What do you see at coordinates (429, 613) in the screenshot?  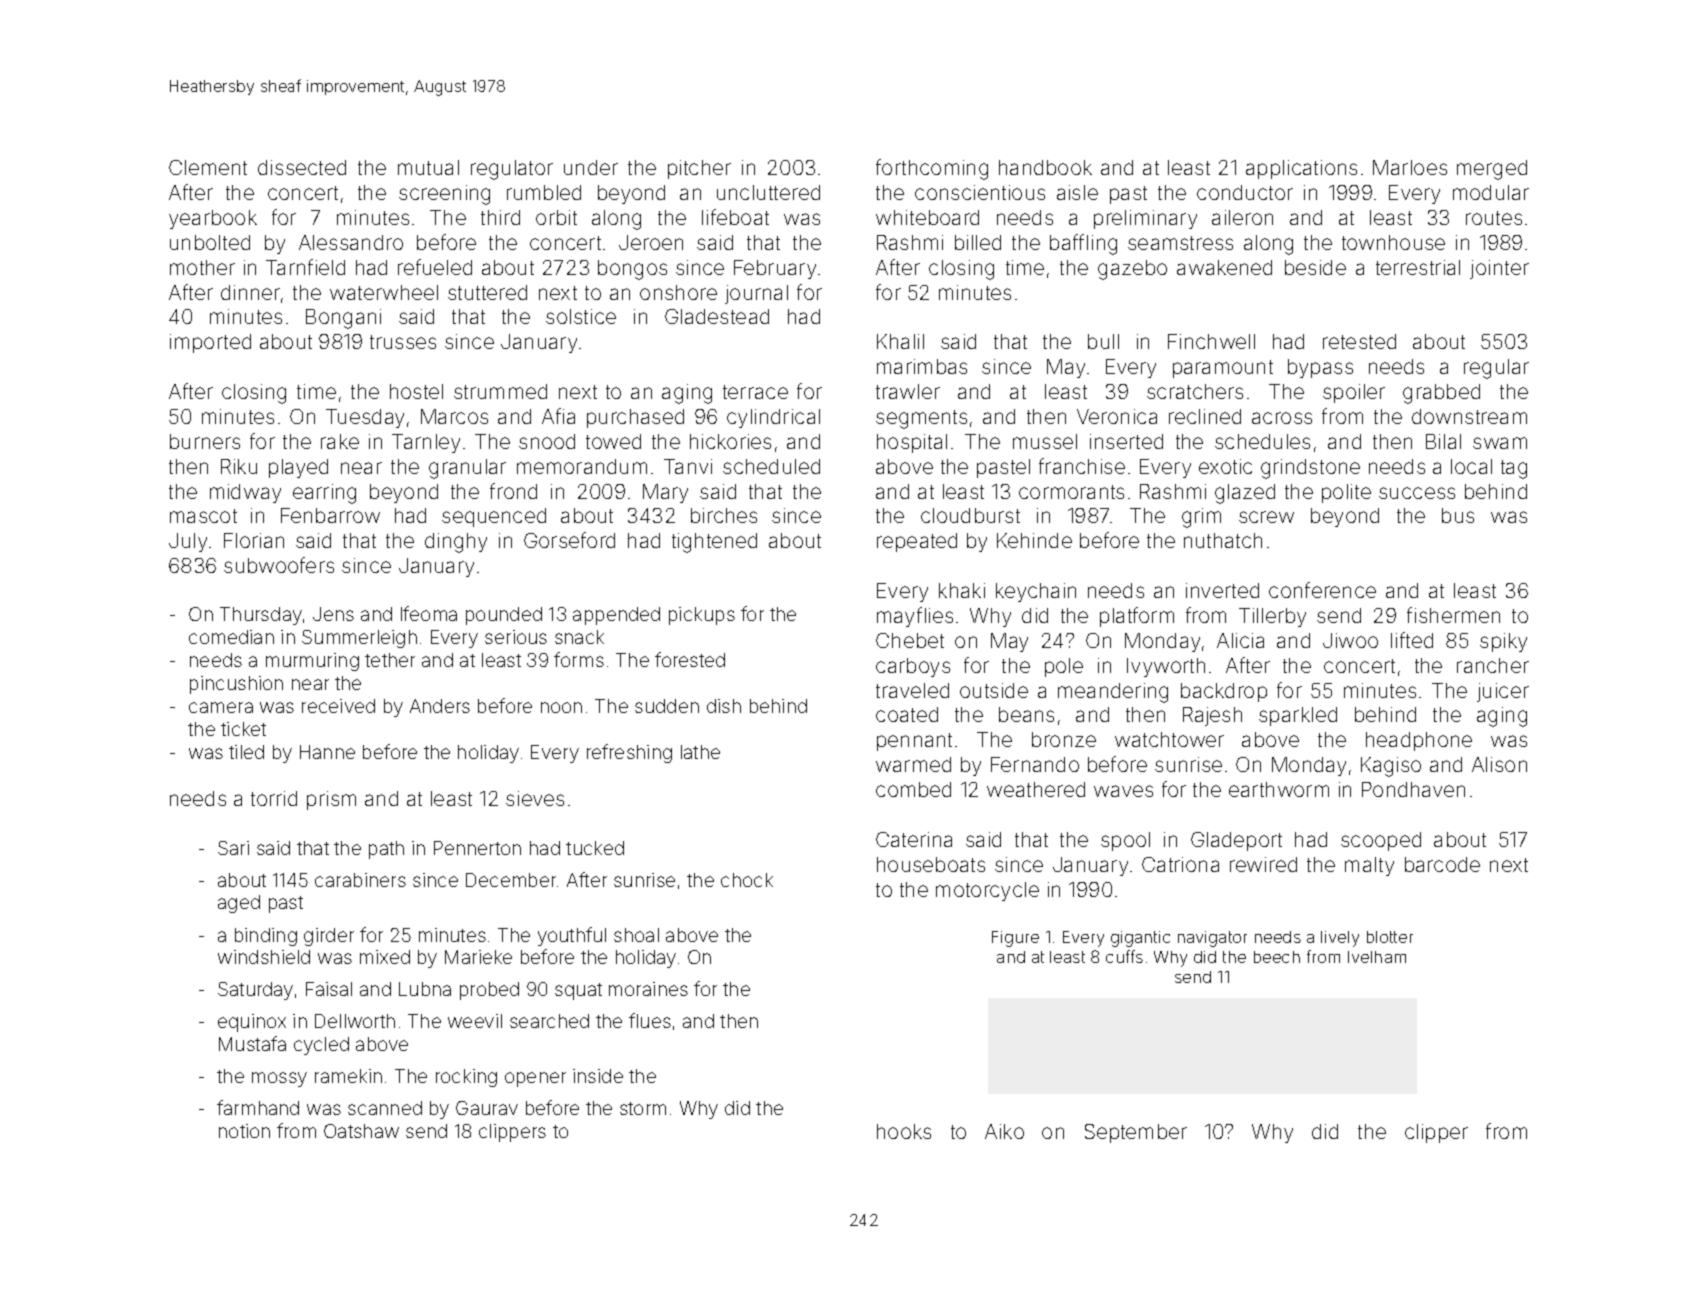 I see `Ifeoma` at bounding box center [429, 613].
